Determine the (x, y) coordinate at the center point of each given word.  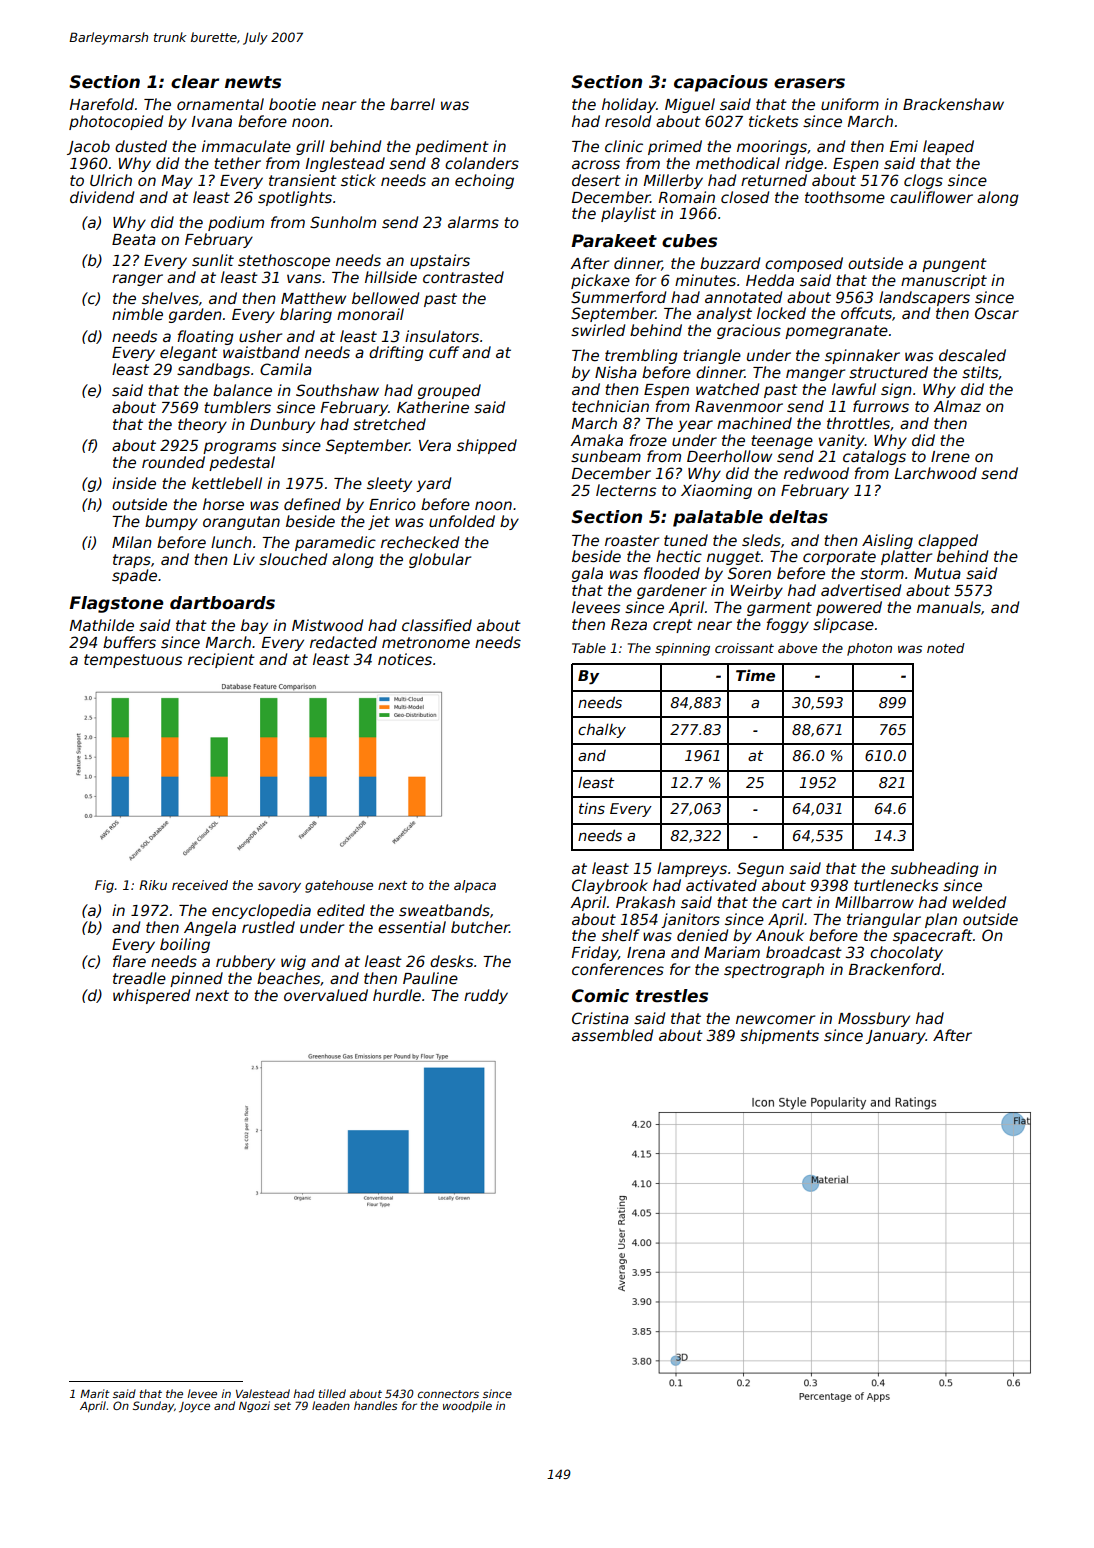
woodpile (467, 1406)
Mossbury (874, 1019)
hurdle (397, 995)
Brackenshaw (953, 104)
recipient (221, 660)
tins (592, 808)
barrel (412, 104)
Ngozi (254, 1407)
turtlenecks (896, 885)
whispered (151, 996)
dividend (102, 197)
